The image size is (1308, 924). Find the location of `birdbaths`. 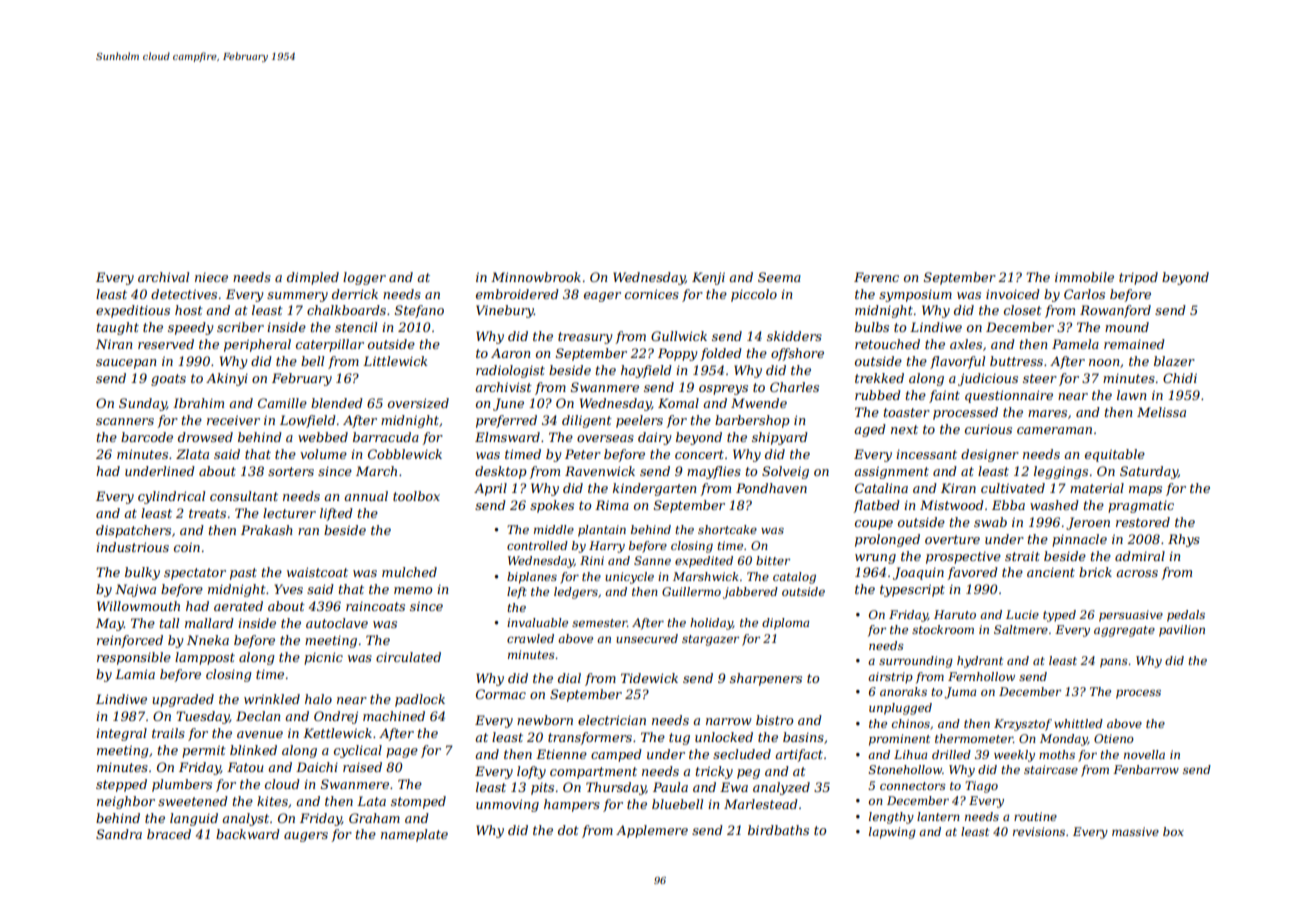

birdbaths is located at coordinates (778, 830).
